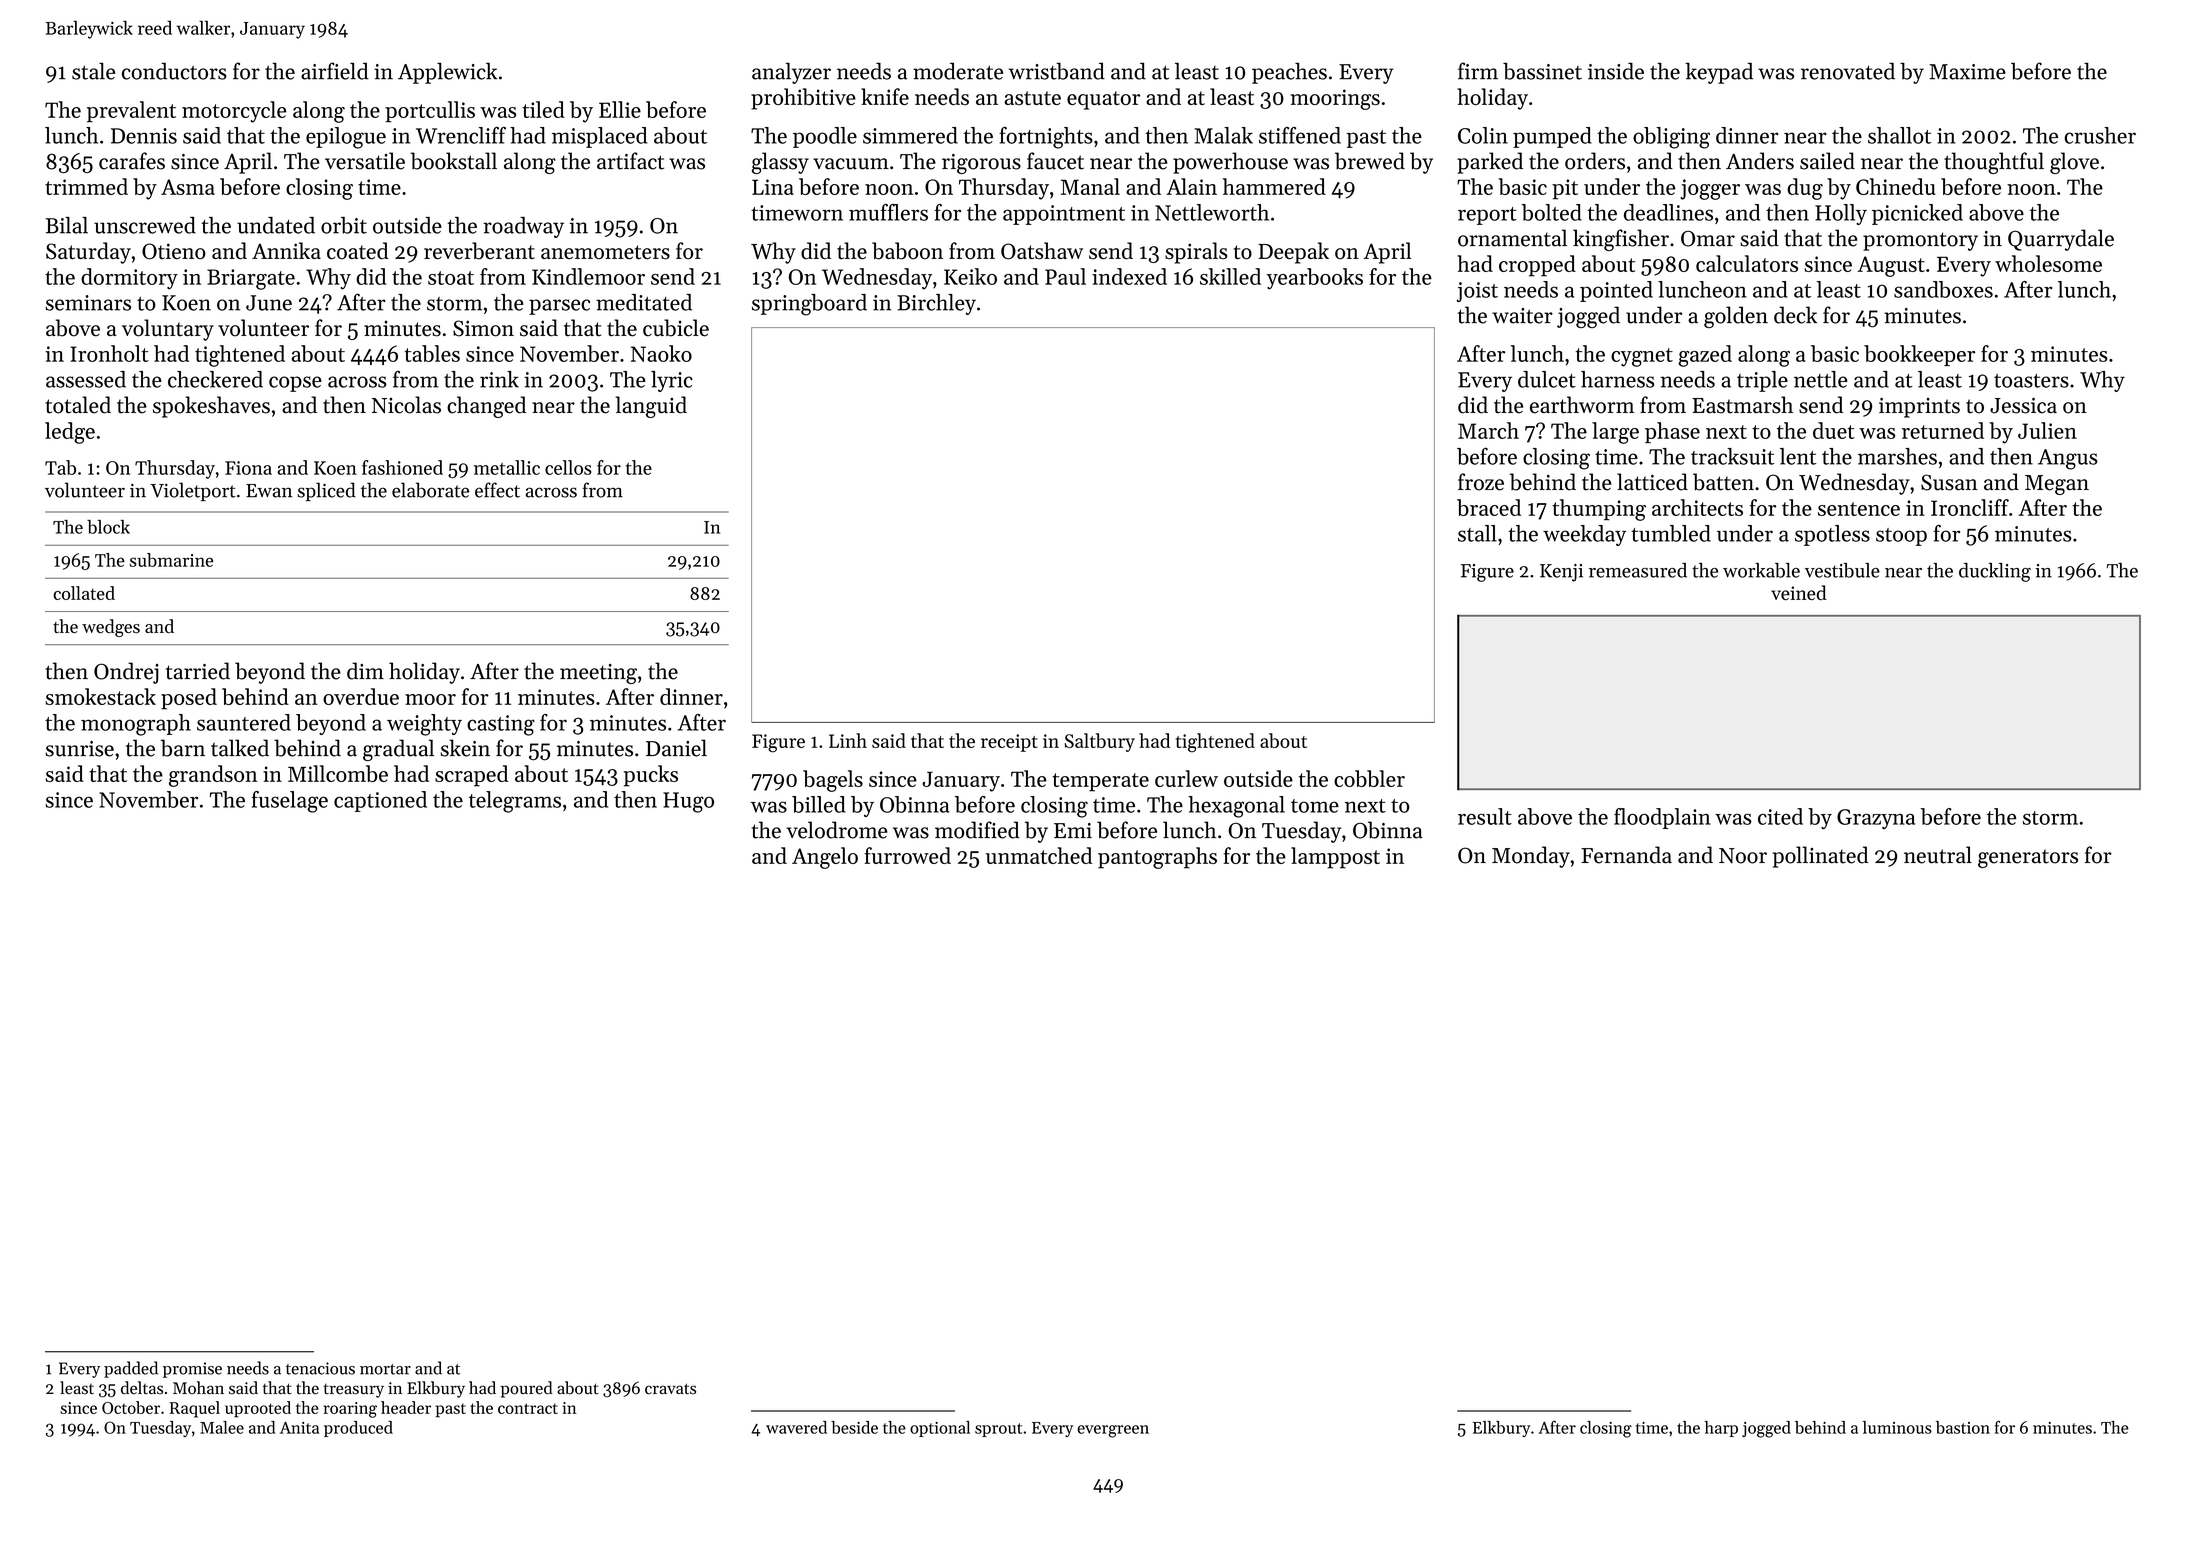 This screenshot has width=2186, height=1546. What do you see at coordinates (1721, 1429) in the screenshot?
I see `harp` at bounding box center [1721, 1429].
